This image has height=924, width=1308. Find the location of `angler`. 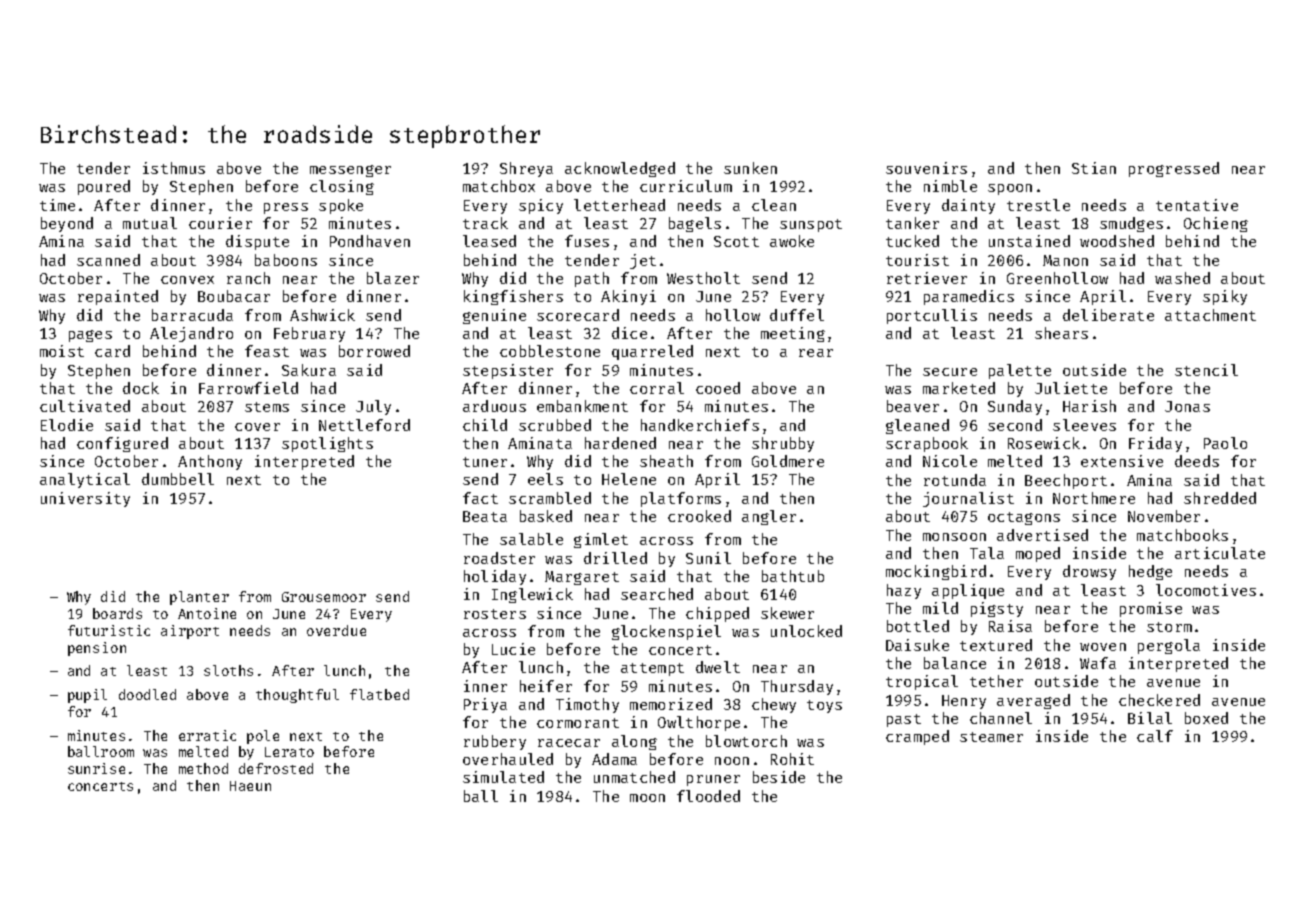

angler is located at coordinates (769, 517).
